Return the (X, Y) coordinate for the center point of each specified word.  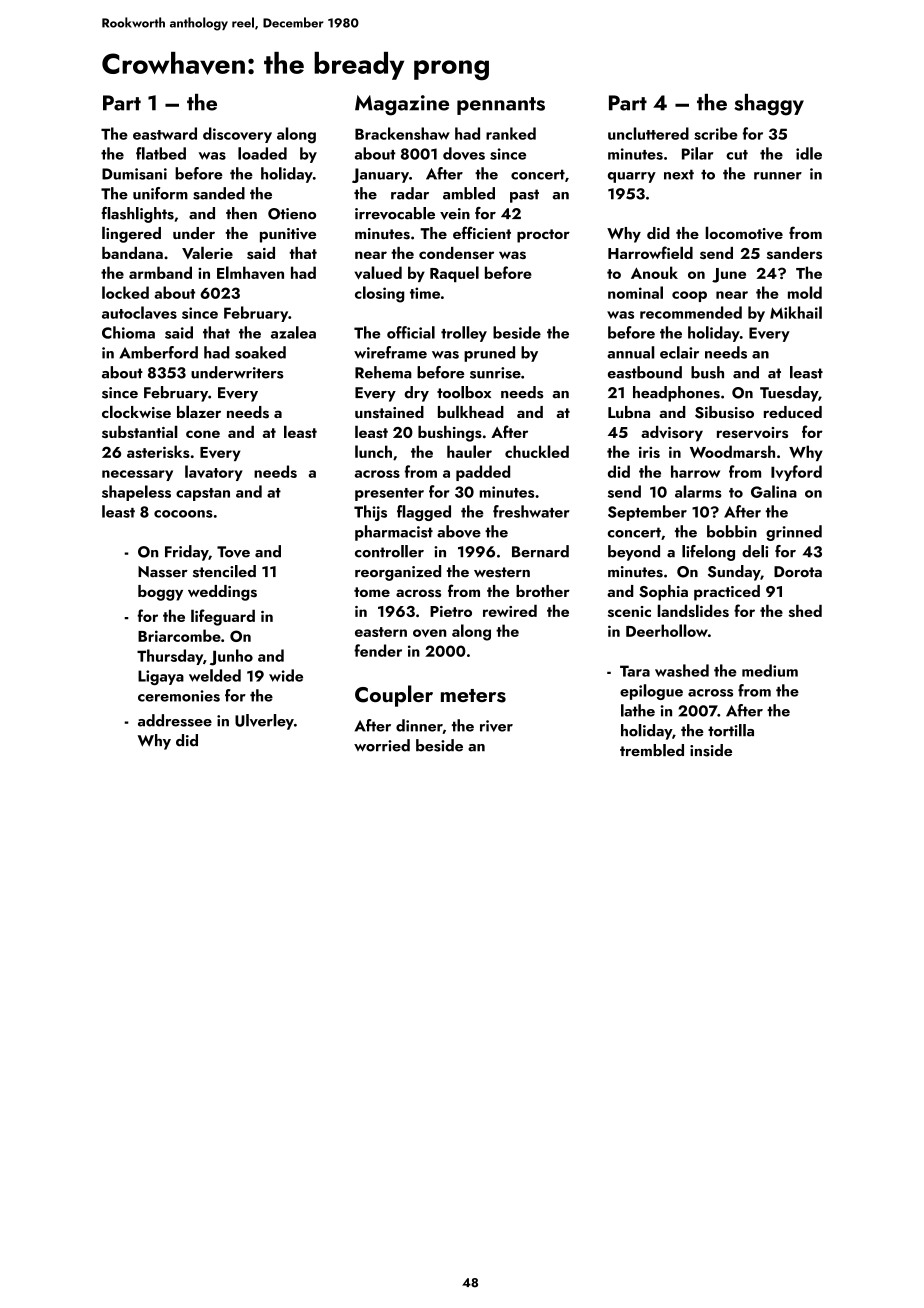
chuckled (537, 451)
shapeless (136, 493)
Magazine (402, 105)
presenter (389, 494)
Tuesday (789, 394)
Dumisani (134, 174)
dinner (419, 726)
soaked (260, 352)
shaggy (769, 105)
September (647, 513)
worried (382, 745)
